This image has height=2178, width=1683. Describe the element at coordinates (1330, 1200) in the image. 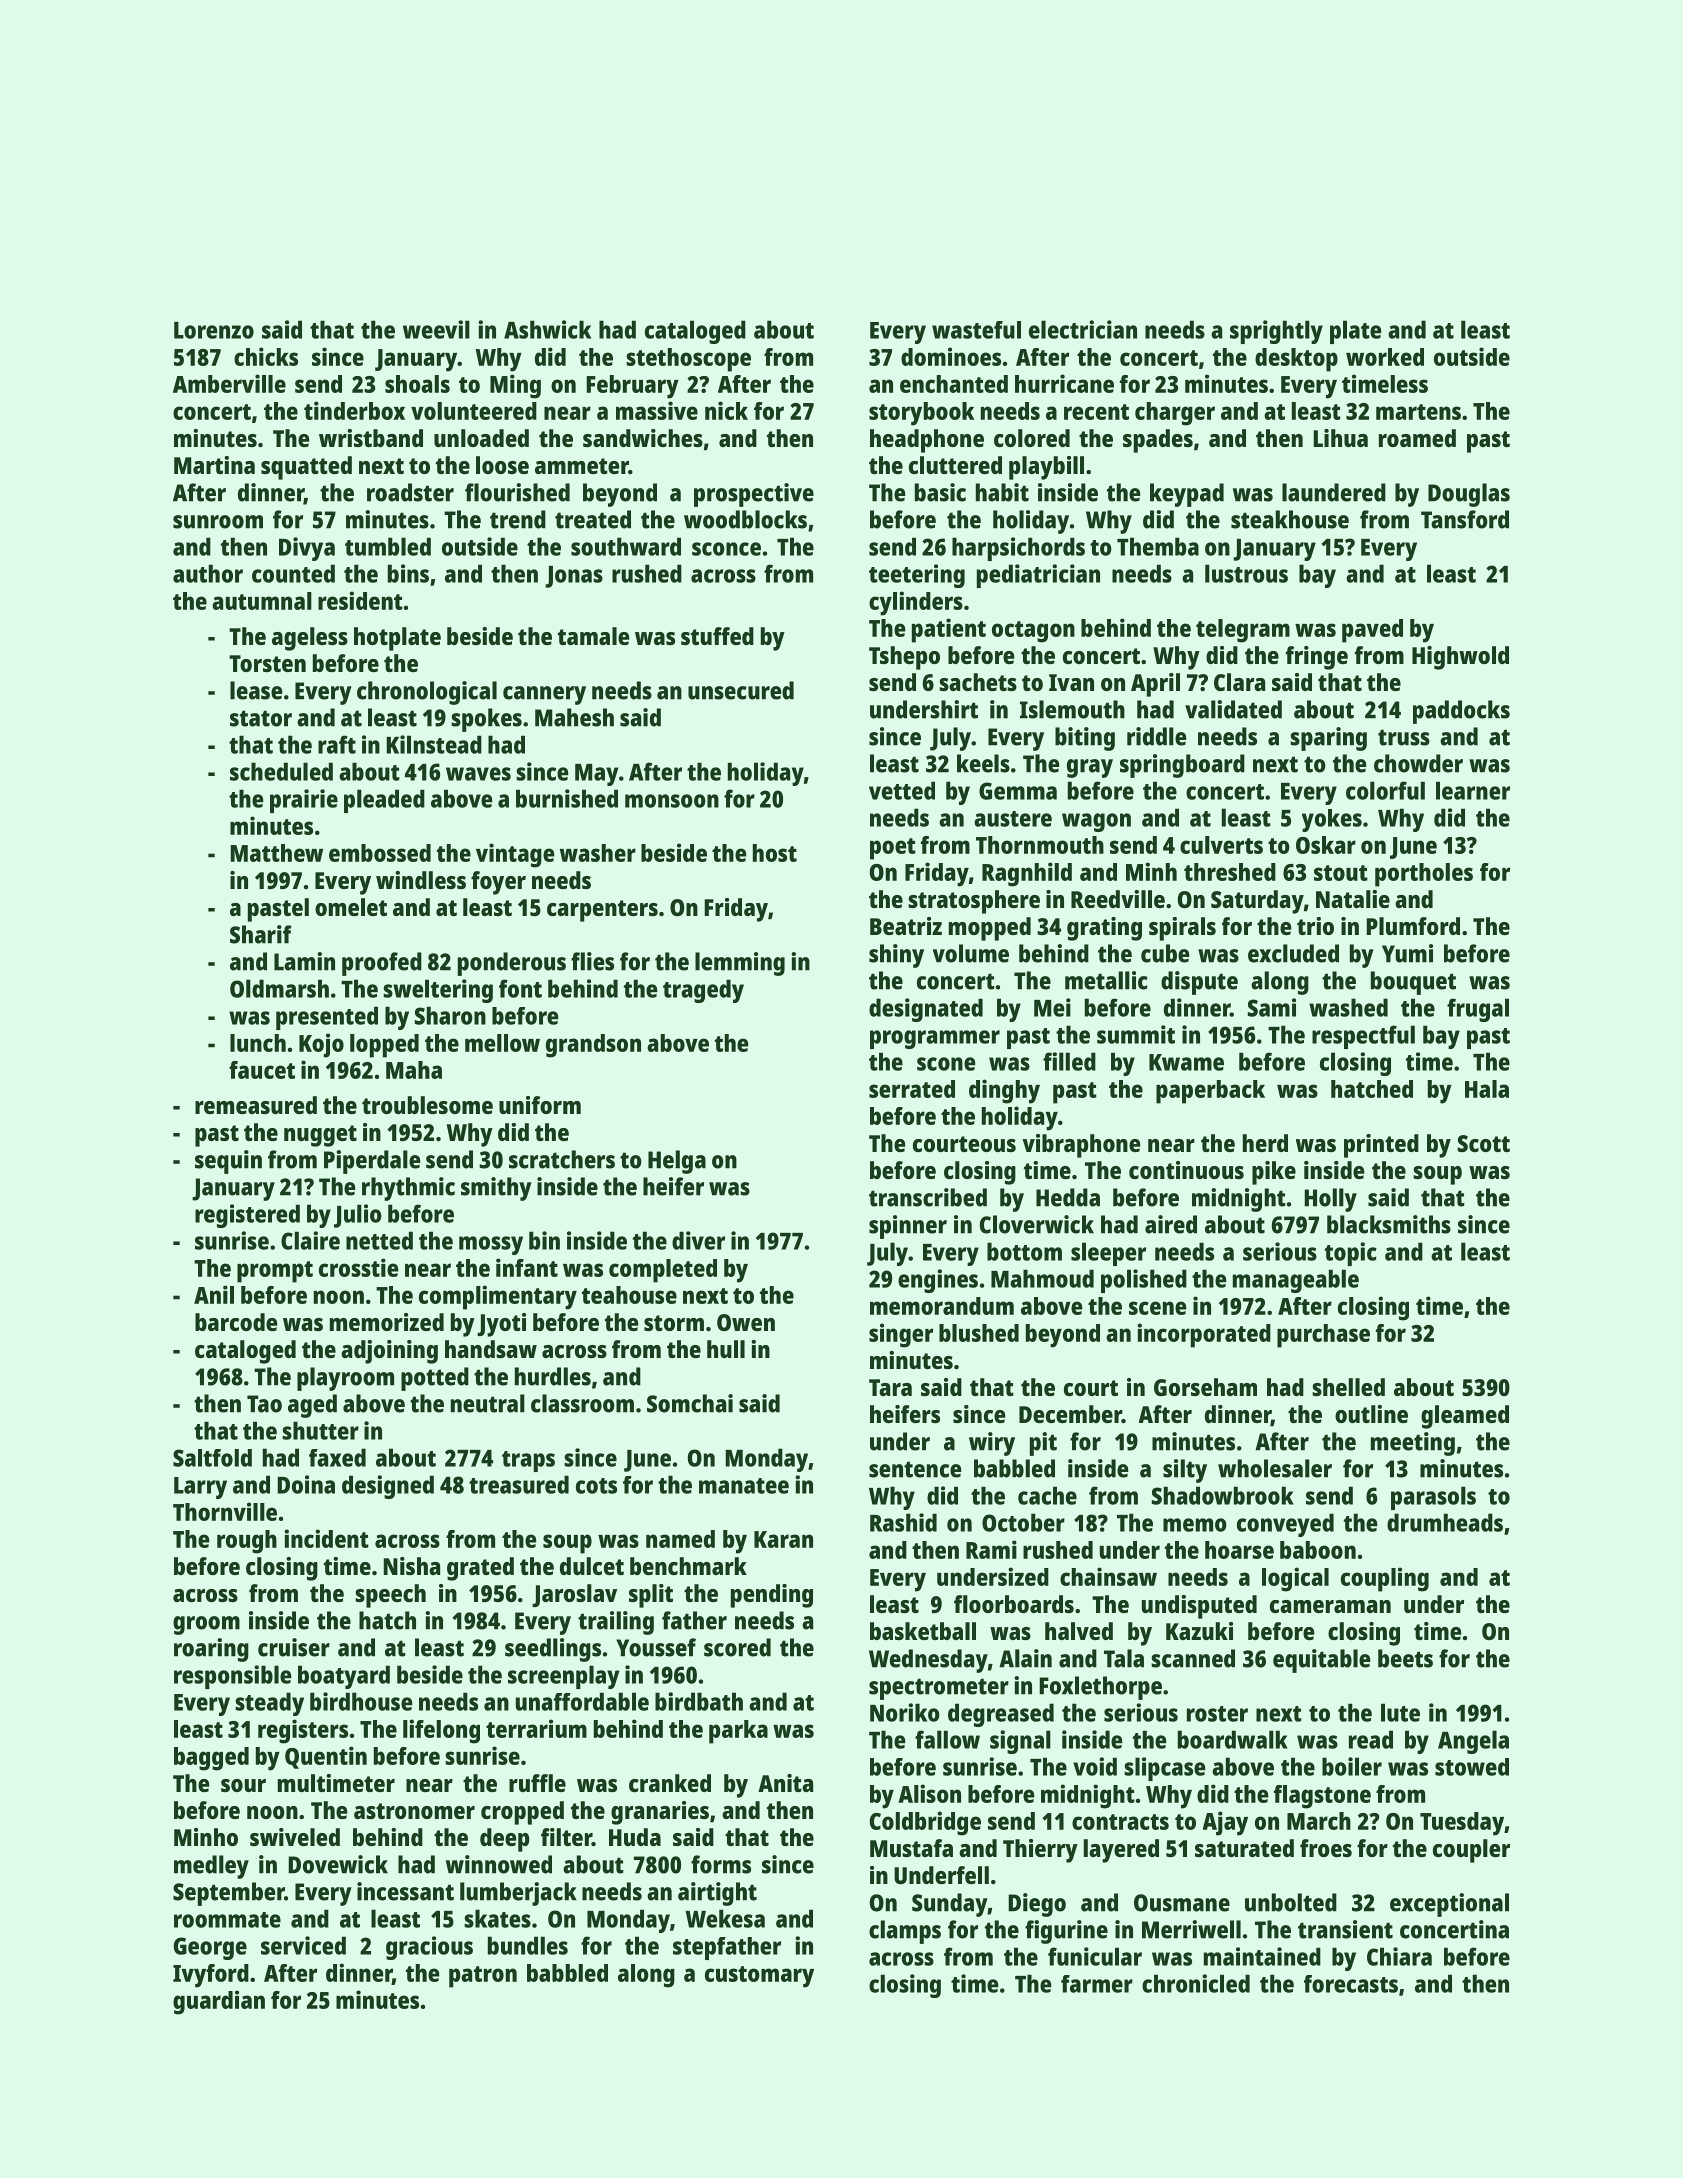

I see `Holly` at that location.
